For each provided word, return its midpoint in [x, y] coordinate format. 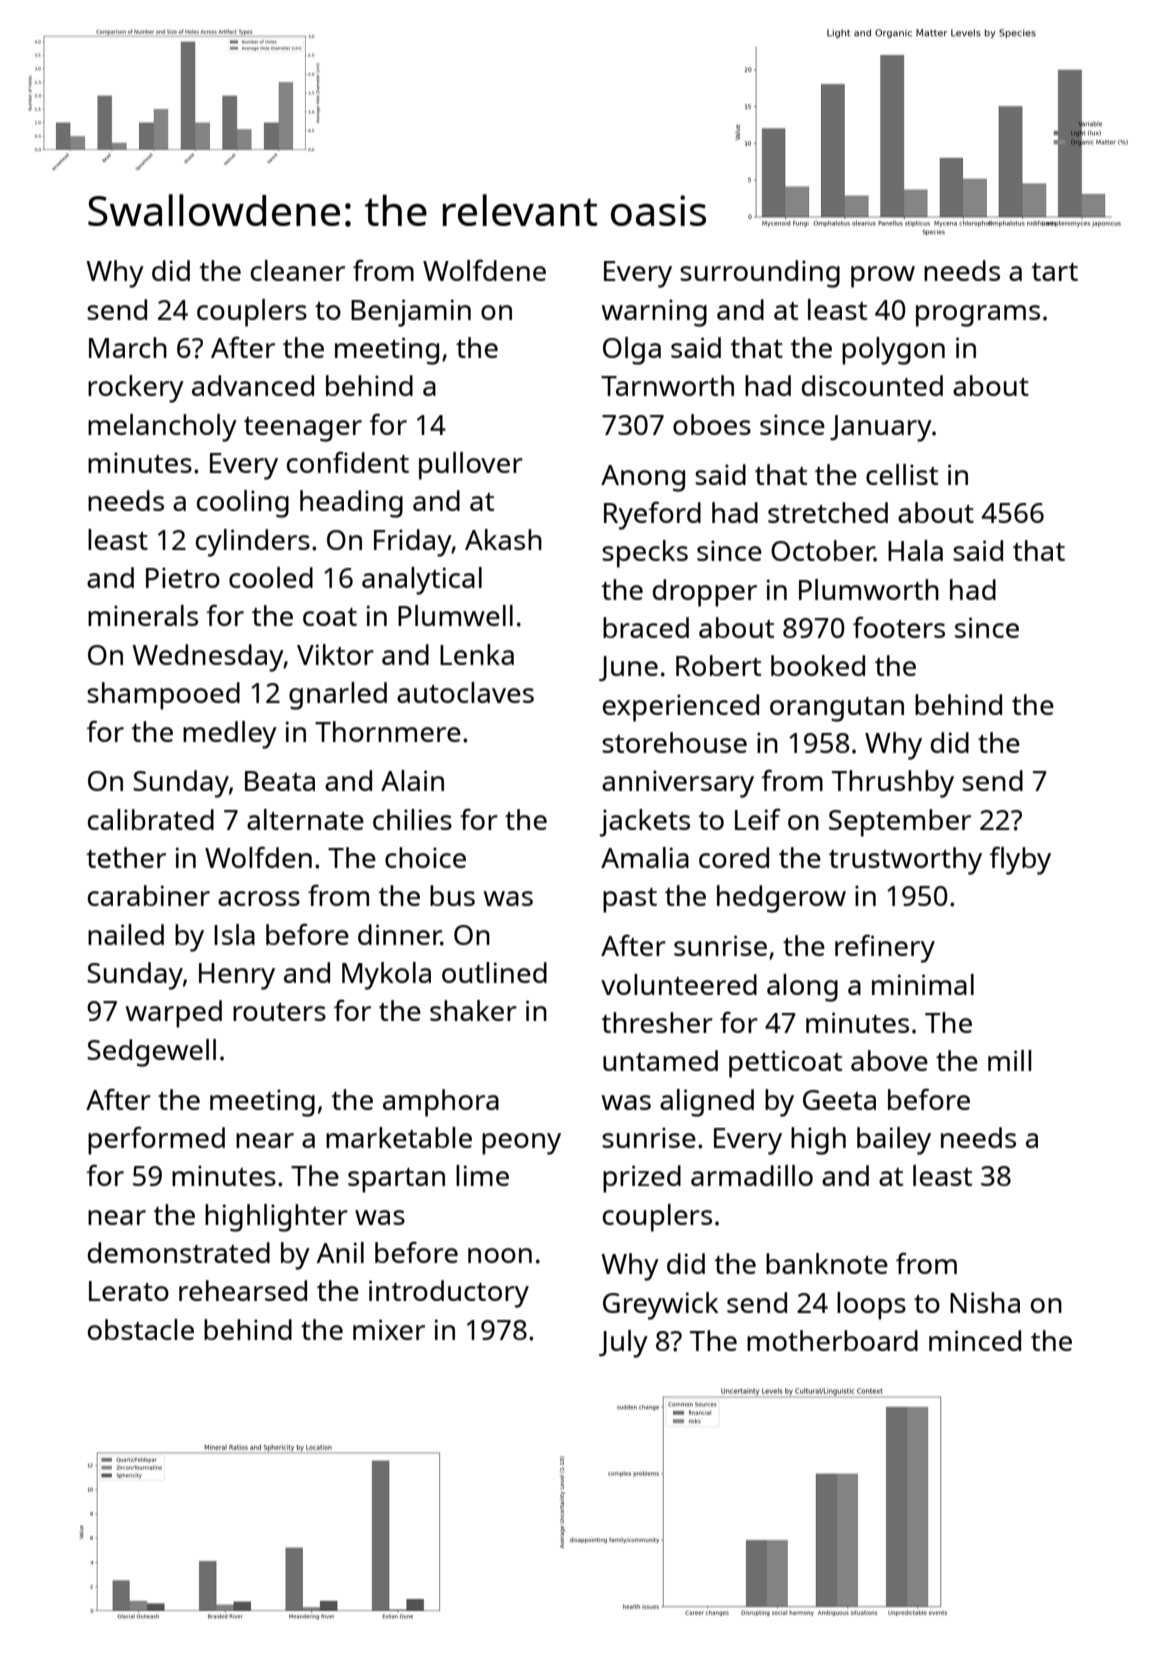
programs [978, 316]
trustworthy [905, 861]
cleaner [298, 270]
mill [1009, 1060]
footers [899, 627]
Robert [718, 665]
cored [734, 857]
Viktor [335, 654]
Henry [237, 976]
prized [642, 1179]
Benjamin [411, 313]
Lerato [129, 1291]
